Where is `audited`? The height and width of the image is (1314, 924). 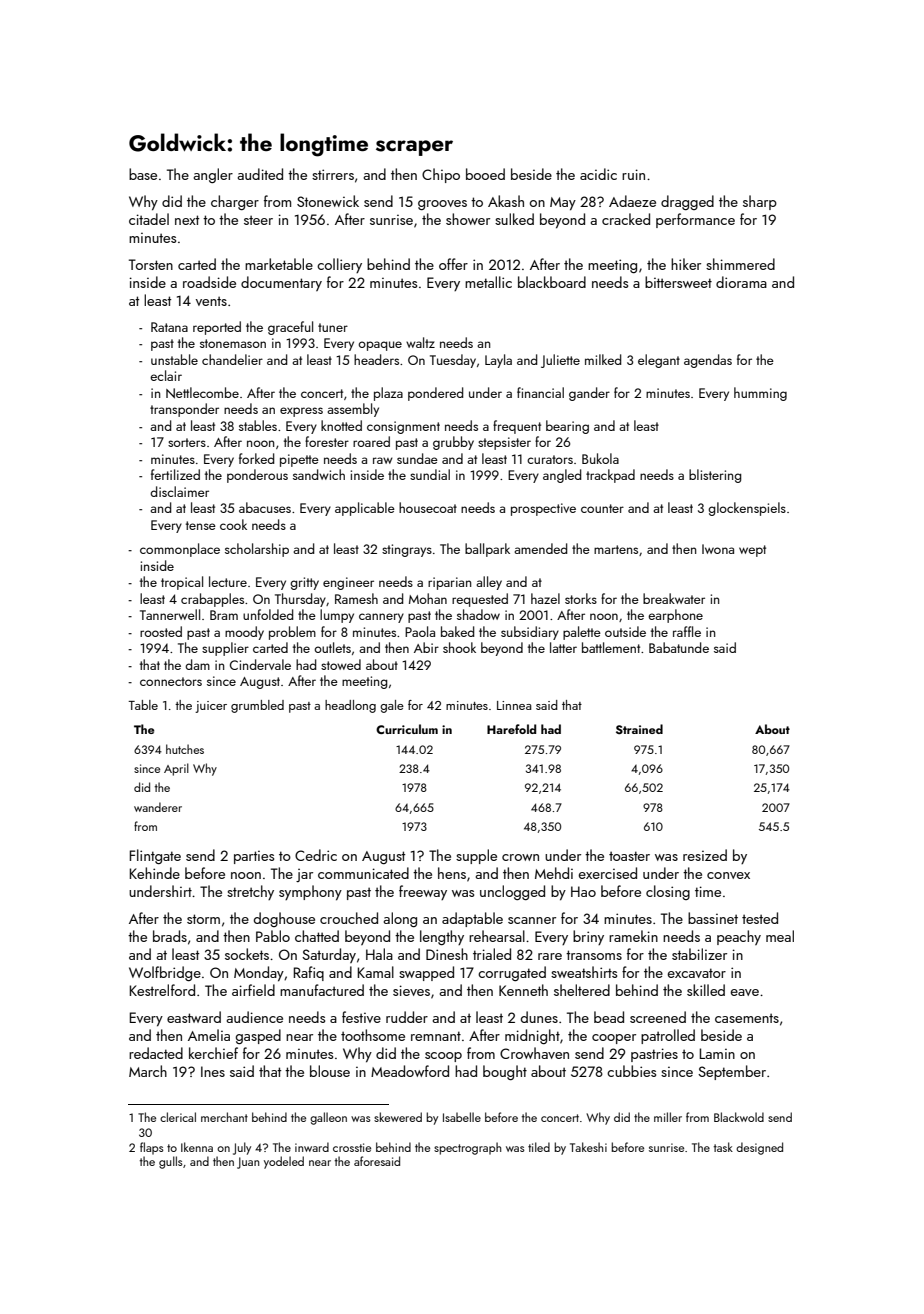
audited is located at coordinates (260, 174).
